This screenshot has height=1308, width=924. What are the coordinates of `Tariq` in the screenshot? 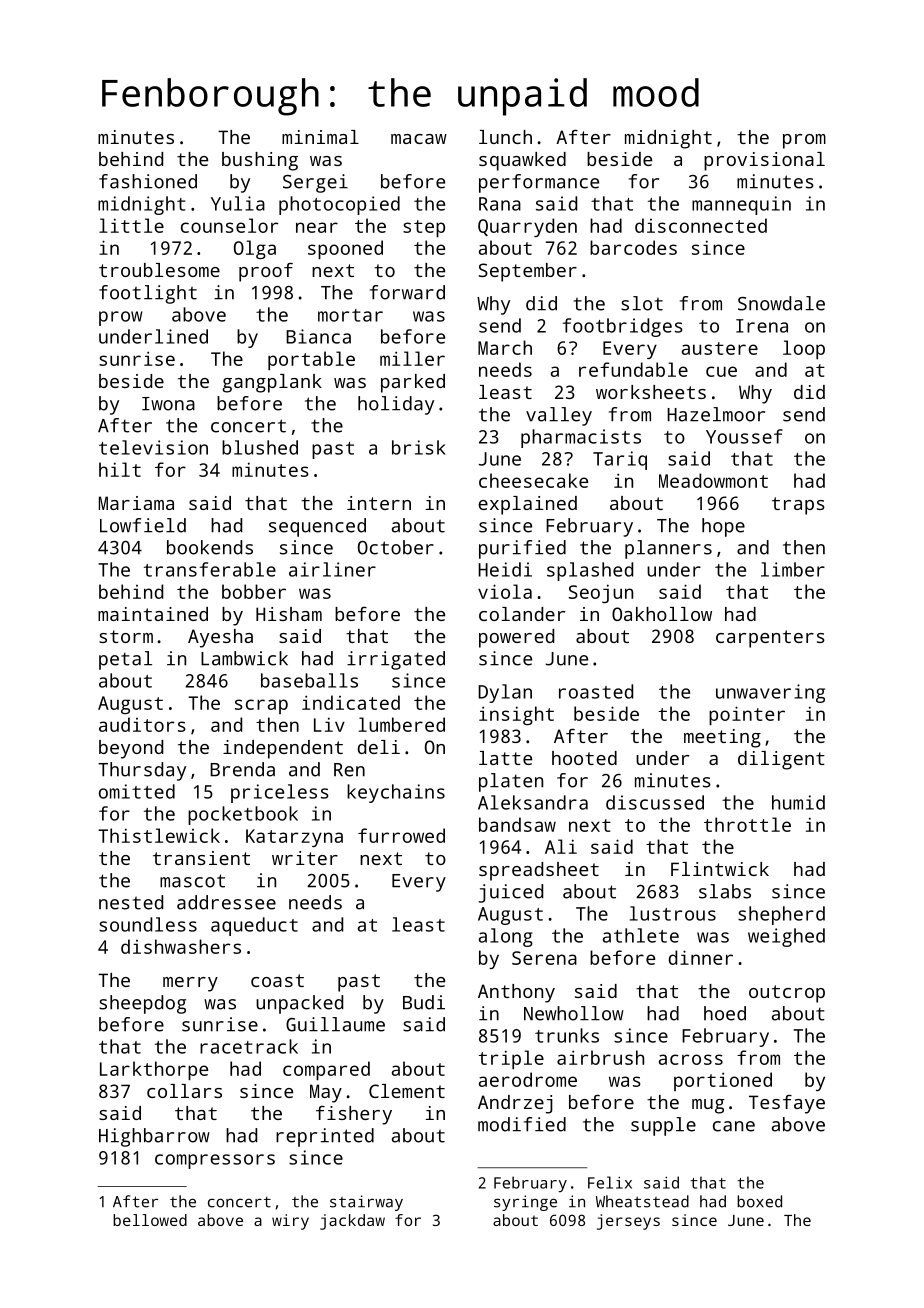 It's located at (620, 460).
